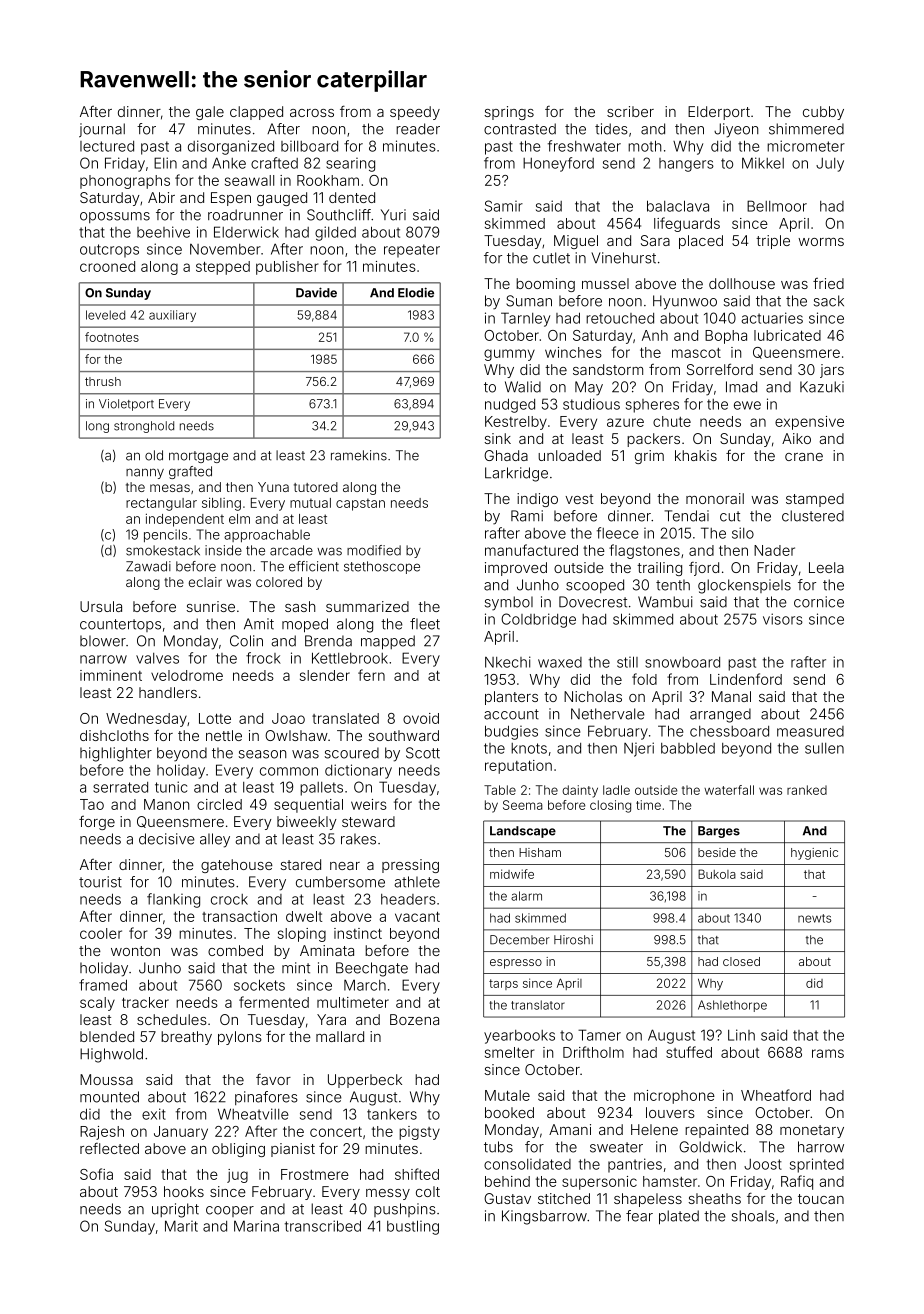  Describe the element at coordinates (787, 335) in the image. I see `lubricated` at that location.
